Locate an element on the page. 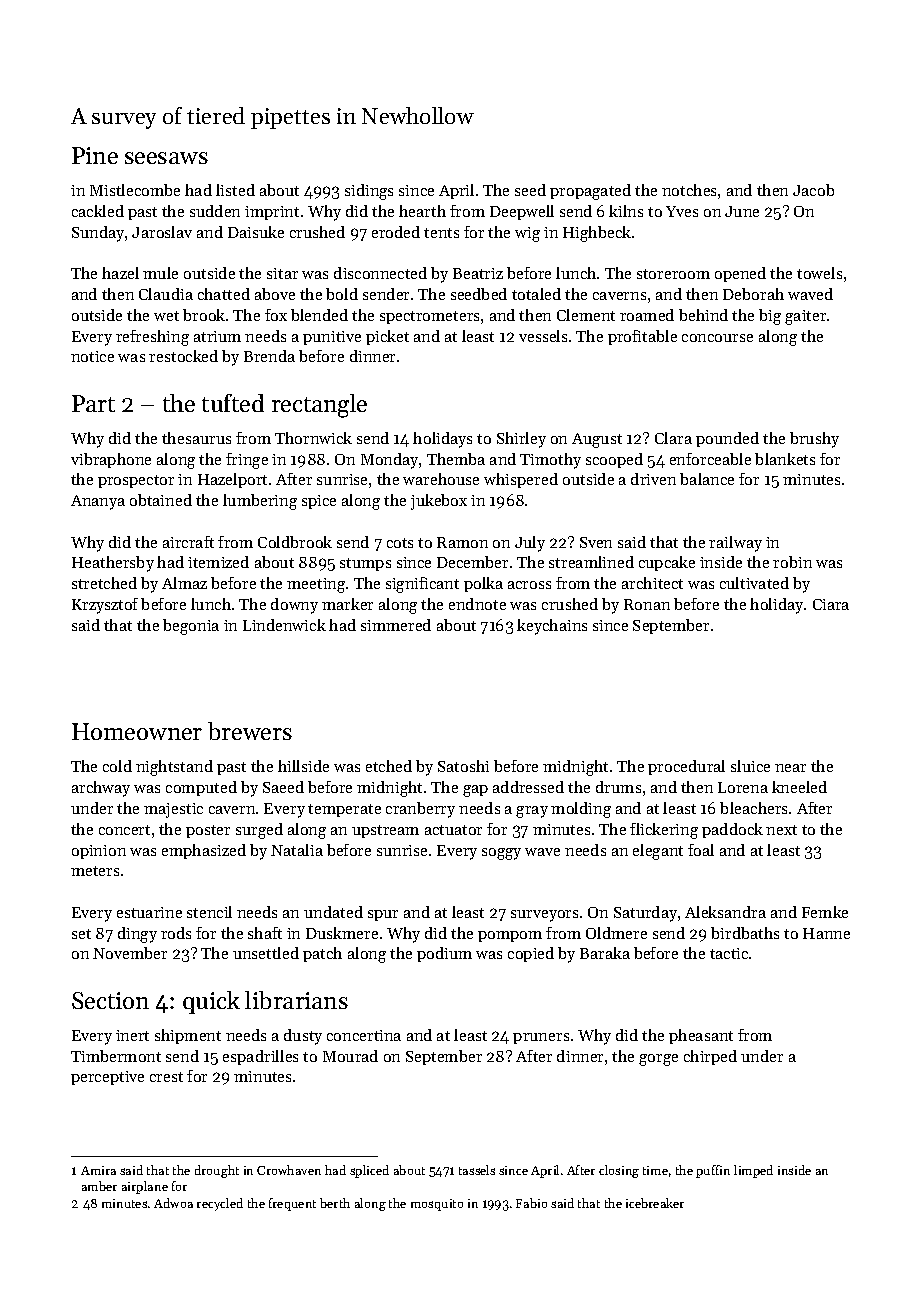 The height and width of the page is (1314, 924). propagated is located at coordinates (590, 192).
